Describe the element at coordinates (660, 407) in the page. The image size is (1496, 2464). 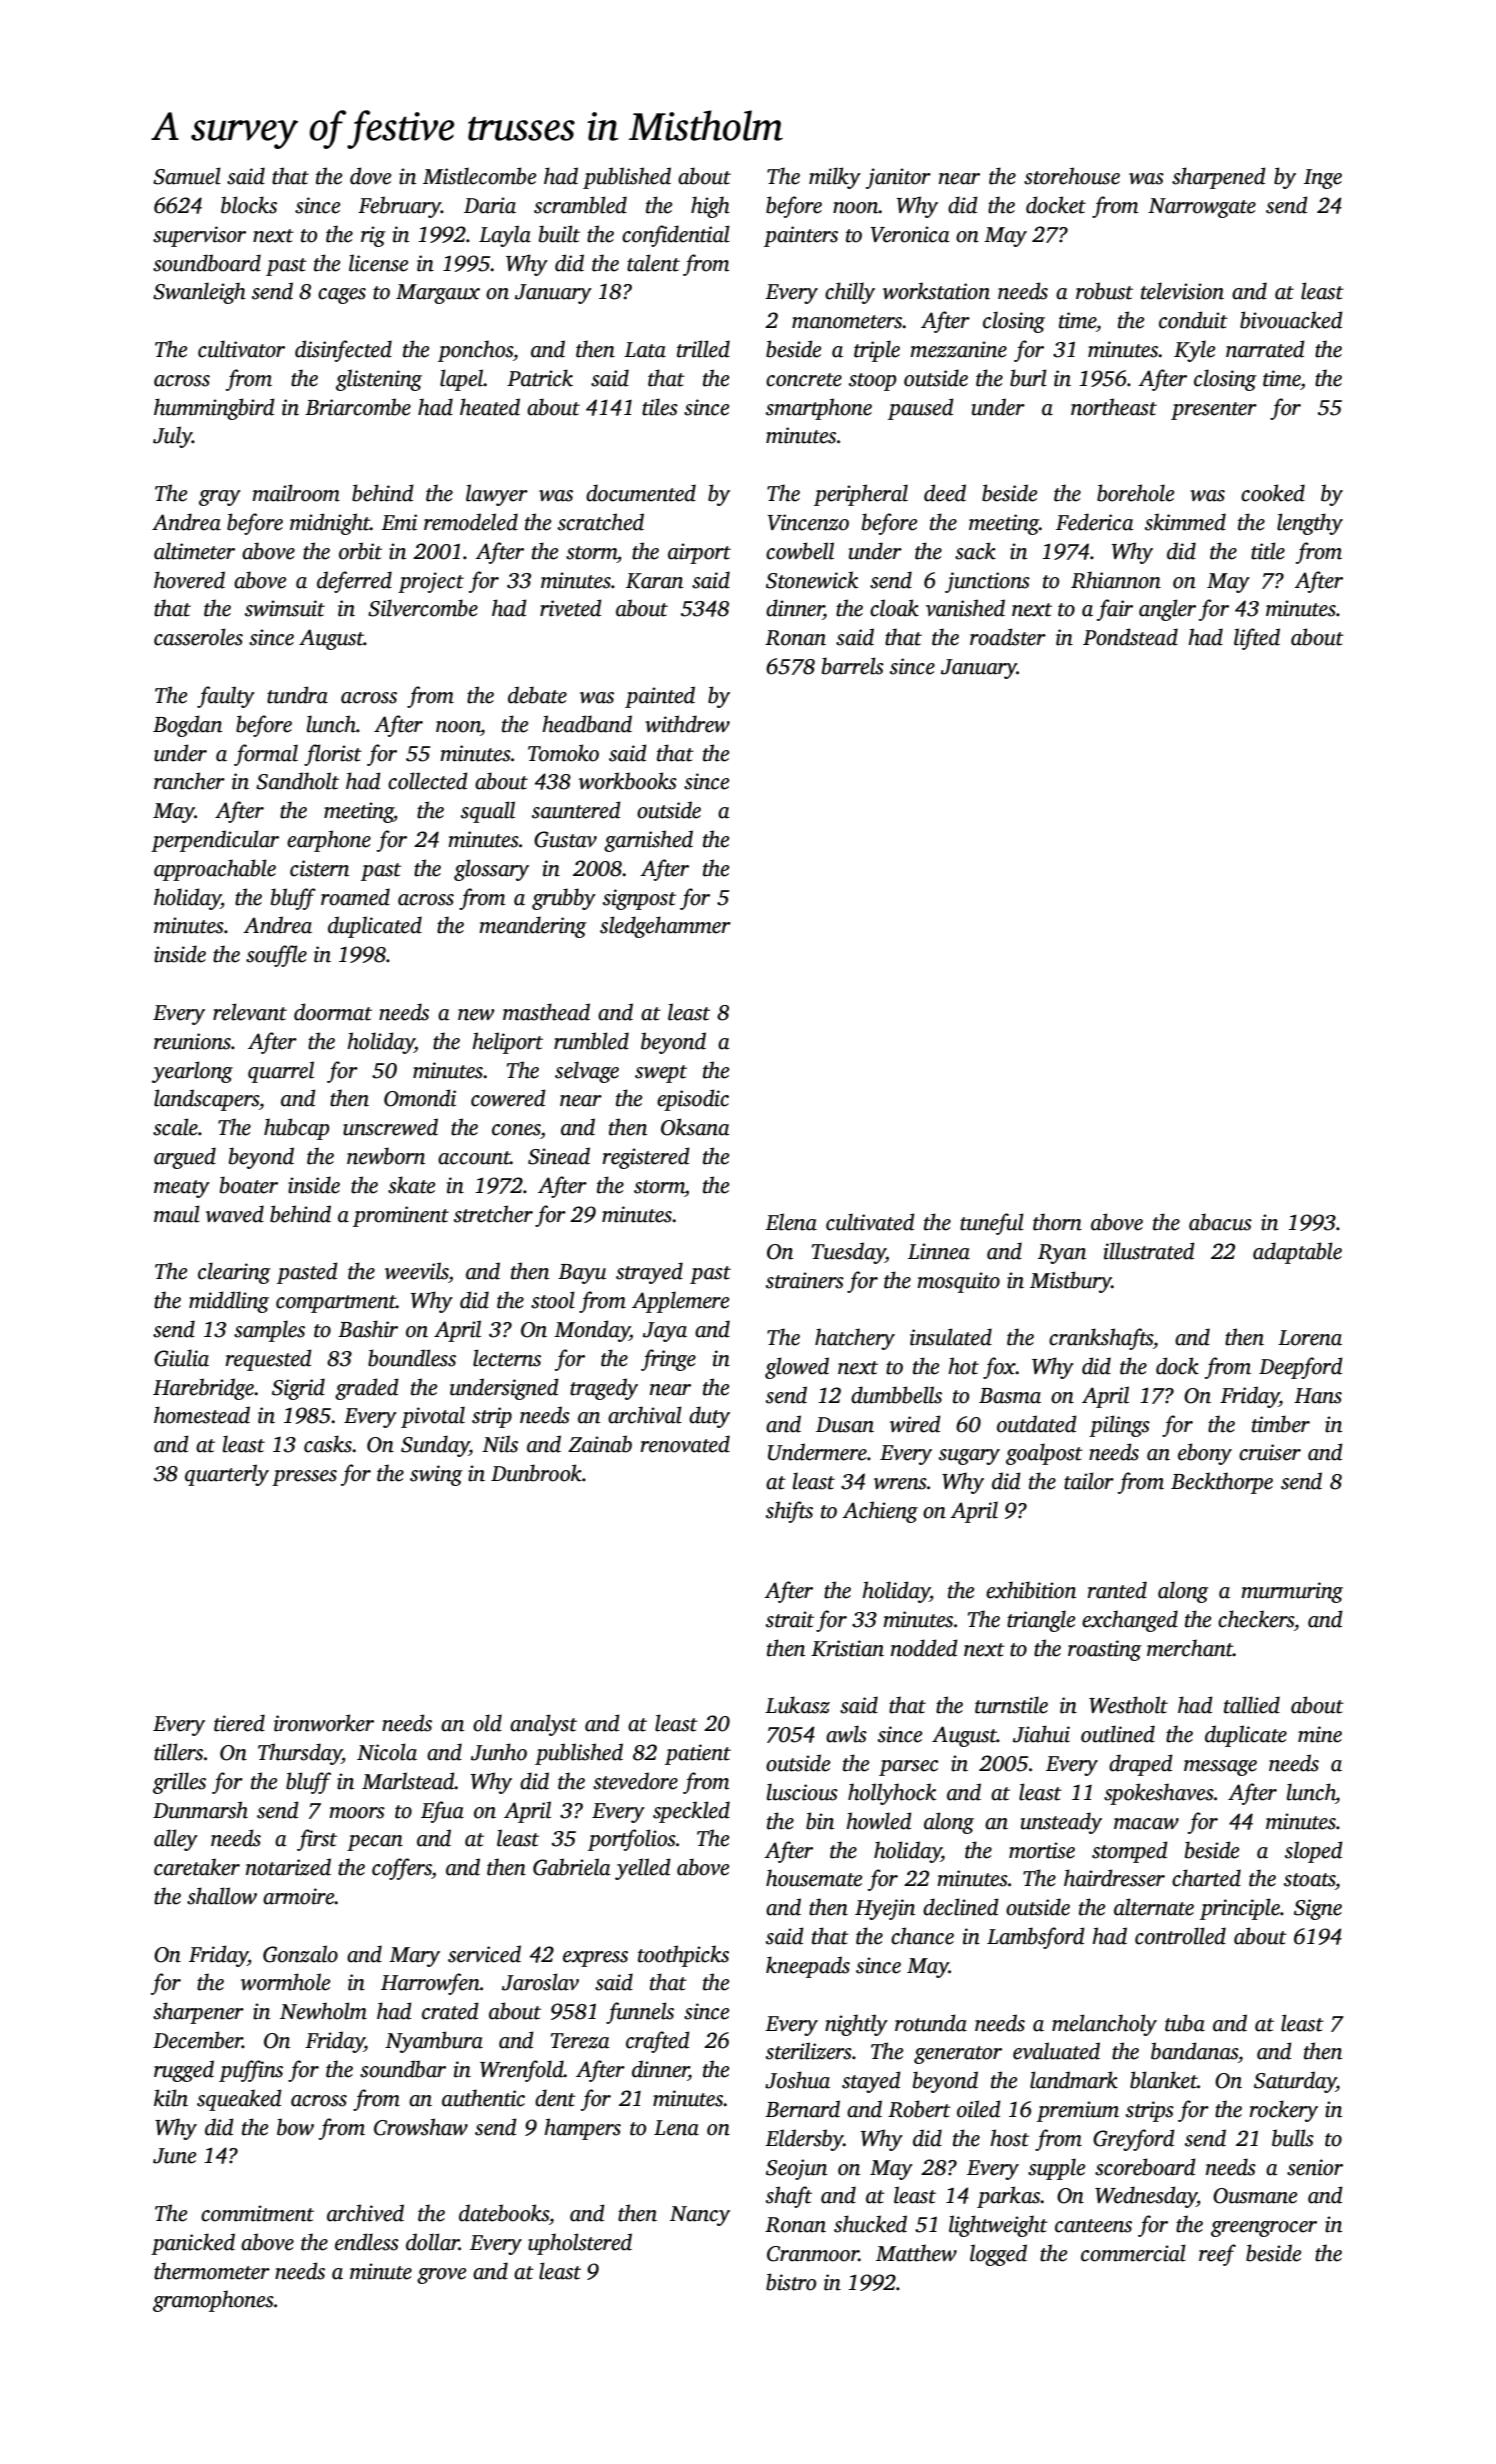
I see `tiles` at that location.
